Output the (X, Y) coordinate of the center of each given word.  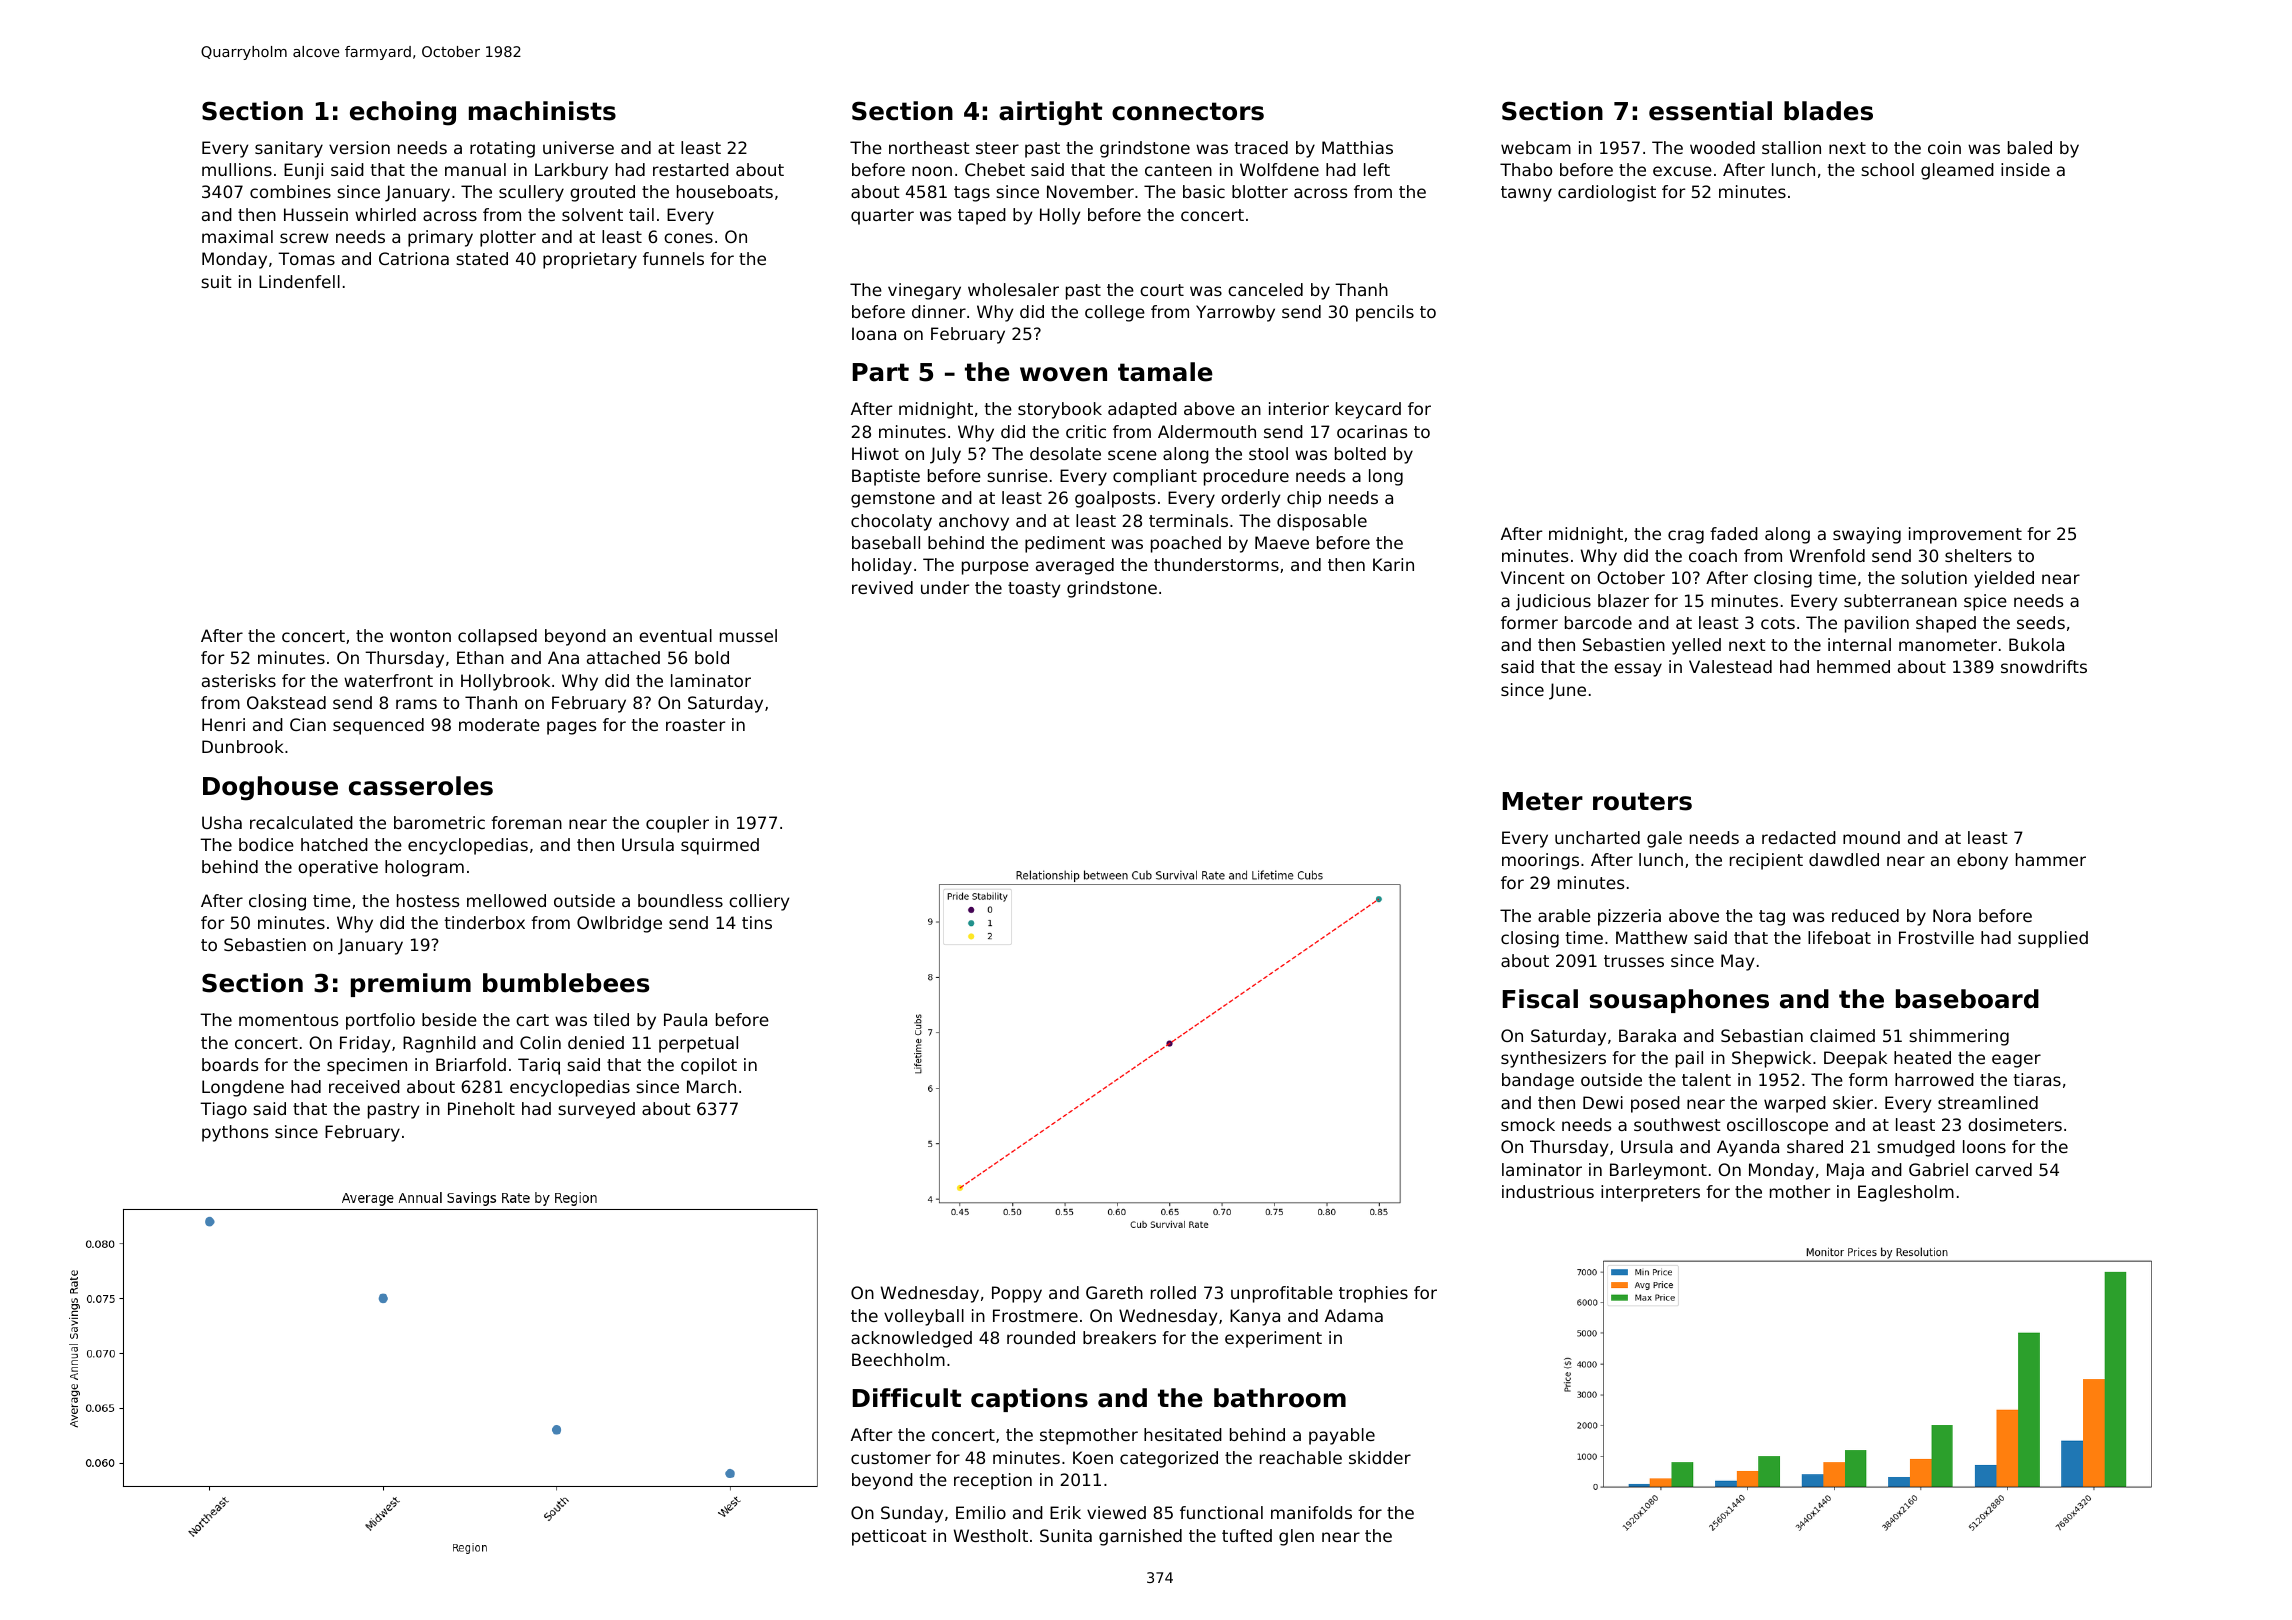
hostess (428, 900)
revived (882, 587)
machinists (542, 111)
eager (2016, 1061)
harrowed (1934, 1079)
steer (997, 148)
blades (1828, 111)
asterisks (239, 680)
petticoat (889, 1537)
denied (596, 1042)
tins (757, 922)
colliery (759, 902)
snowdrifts (2044, 666)
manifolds (1311, 1512)
